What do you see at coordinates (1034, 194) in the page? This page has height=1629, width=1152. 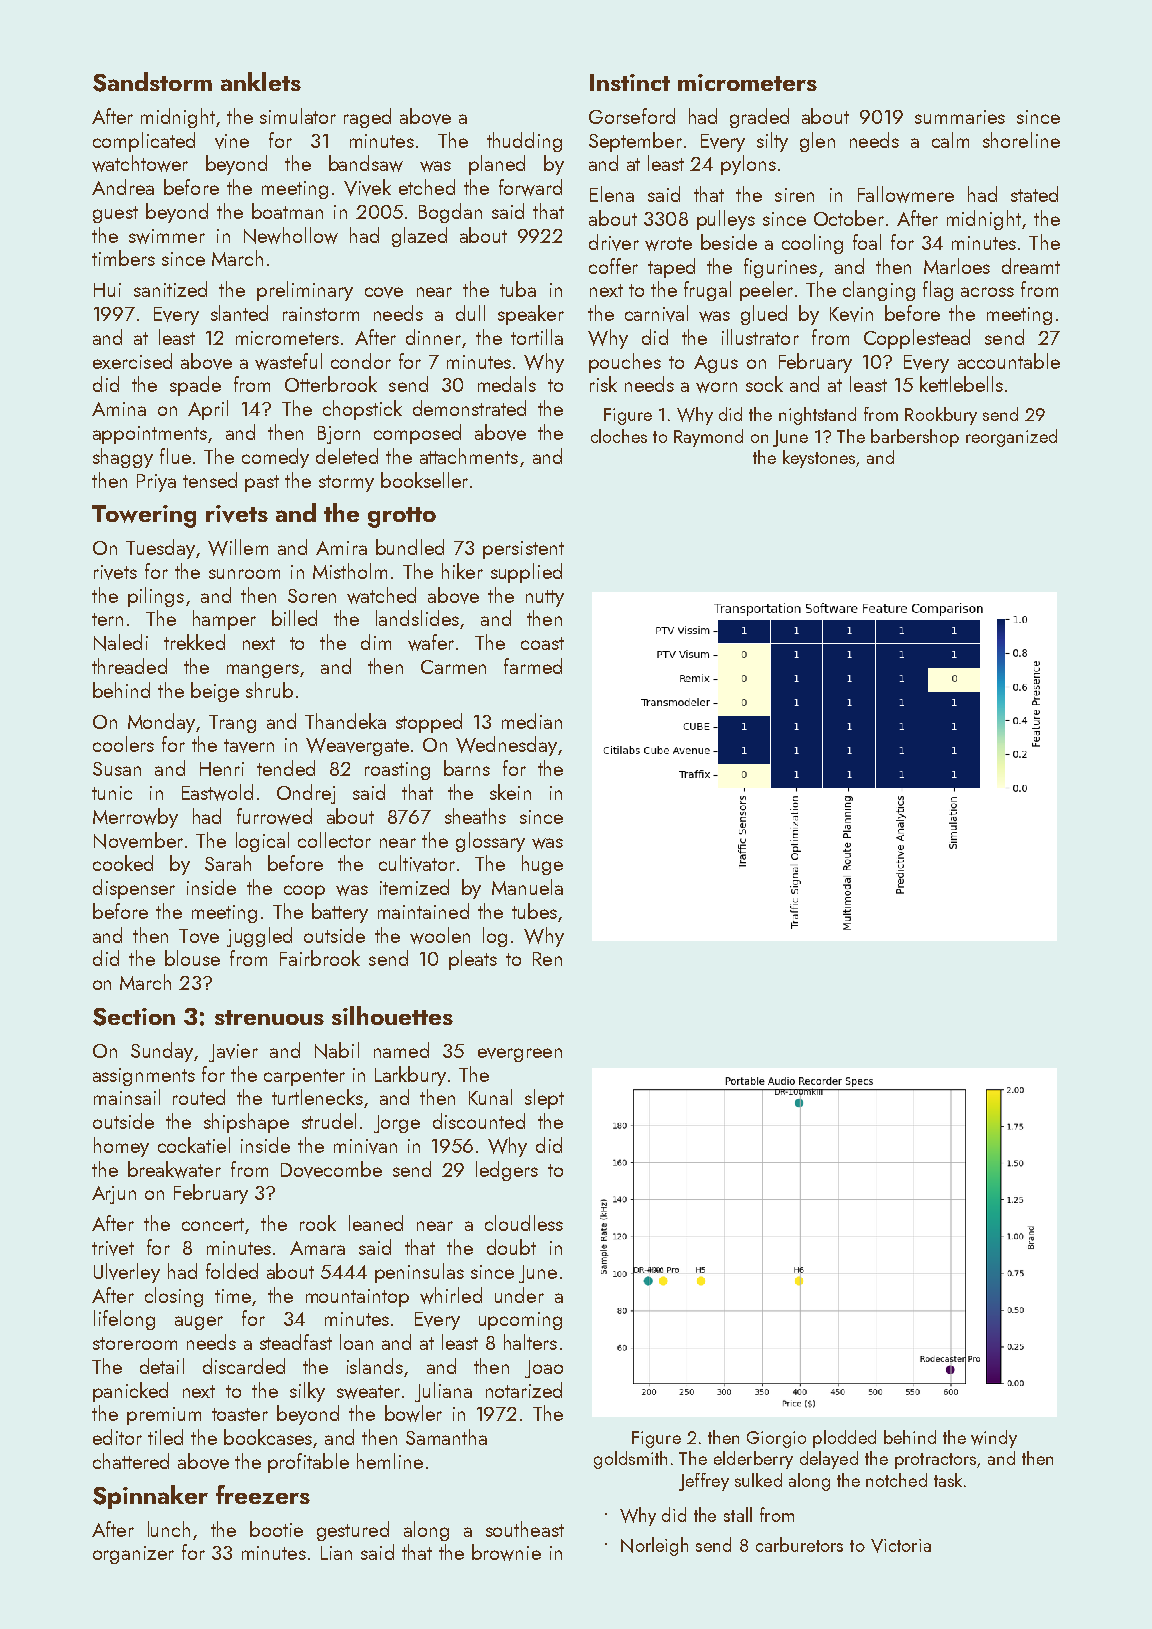 I see `stated` at bounding box center [1034, 194].
